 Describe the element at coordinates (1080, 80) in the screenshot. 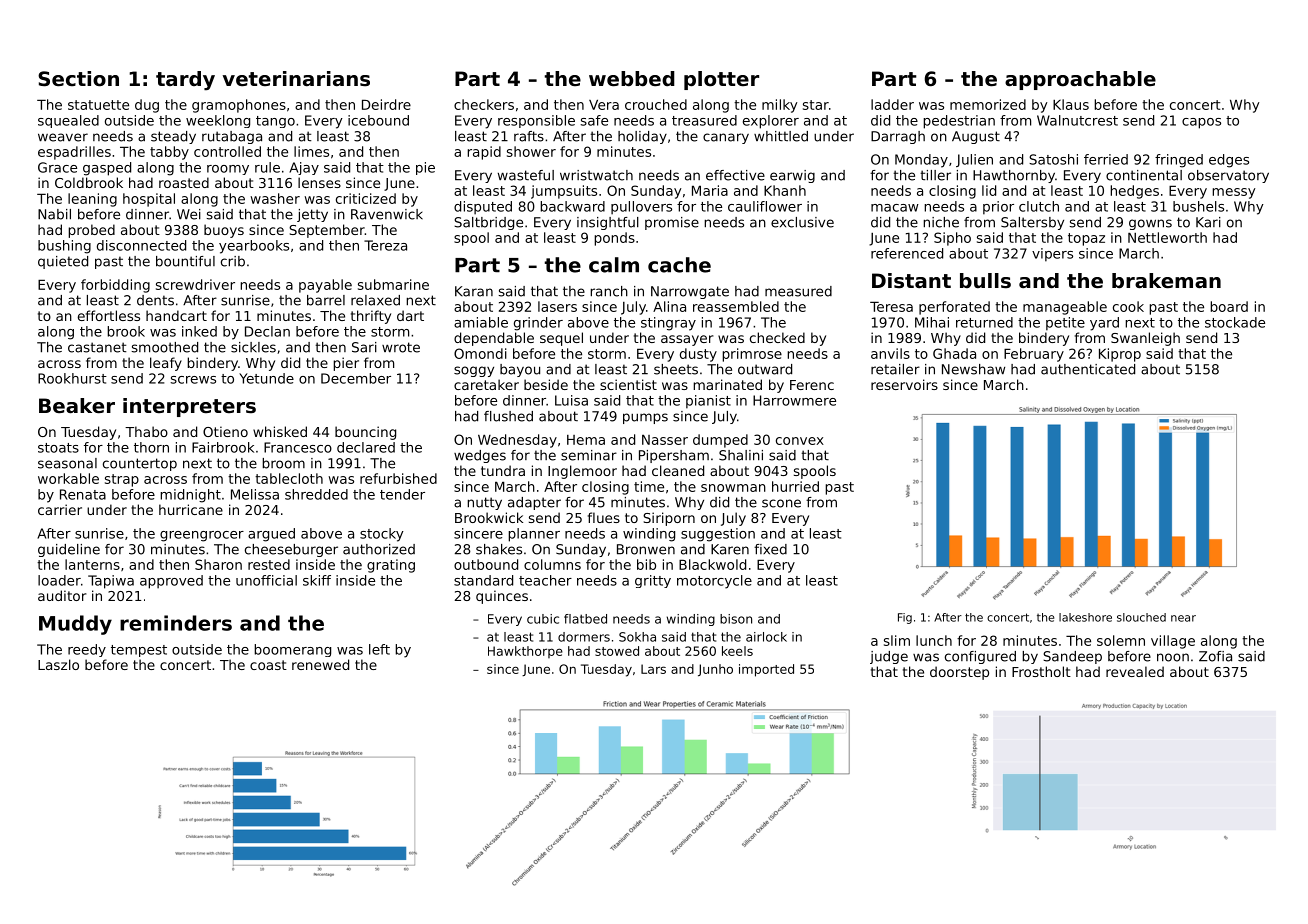

I see `approachable` at that location.
